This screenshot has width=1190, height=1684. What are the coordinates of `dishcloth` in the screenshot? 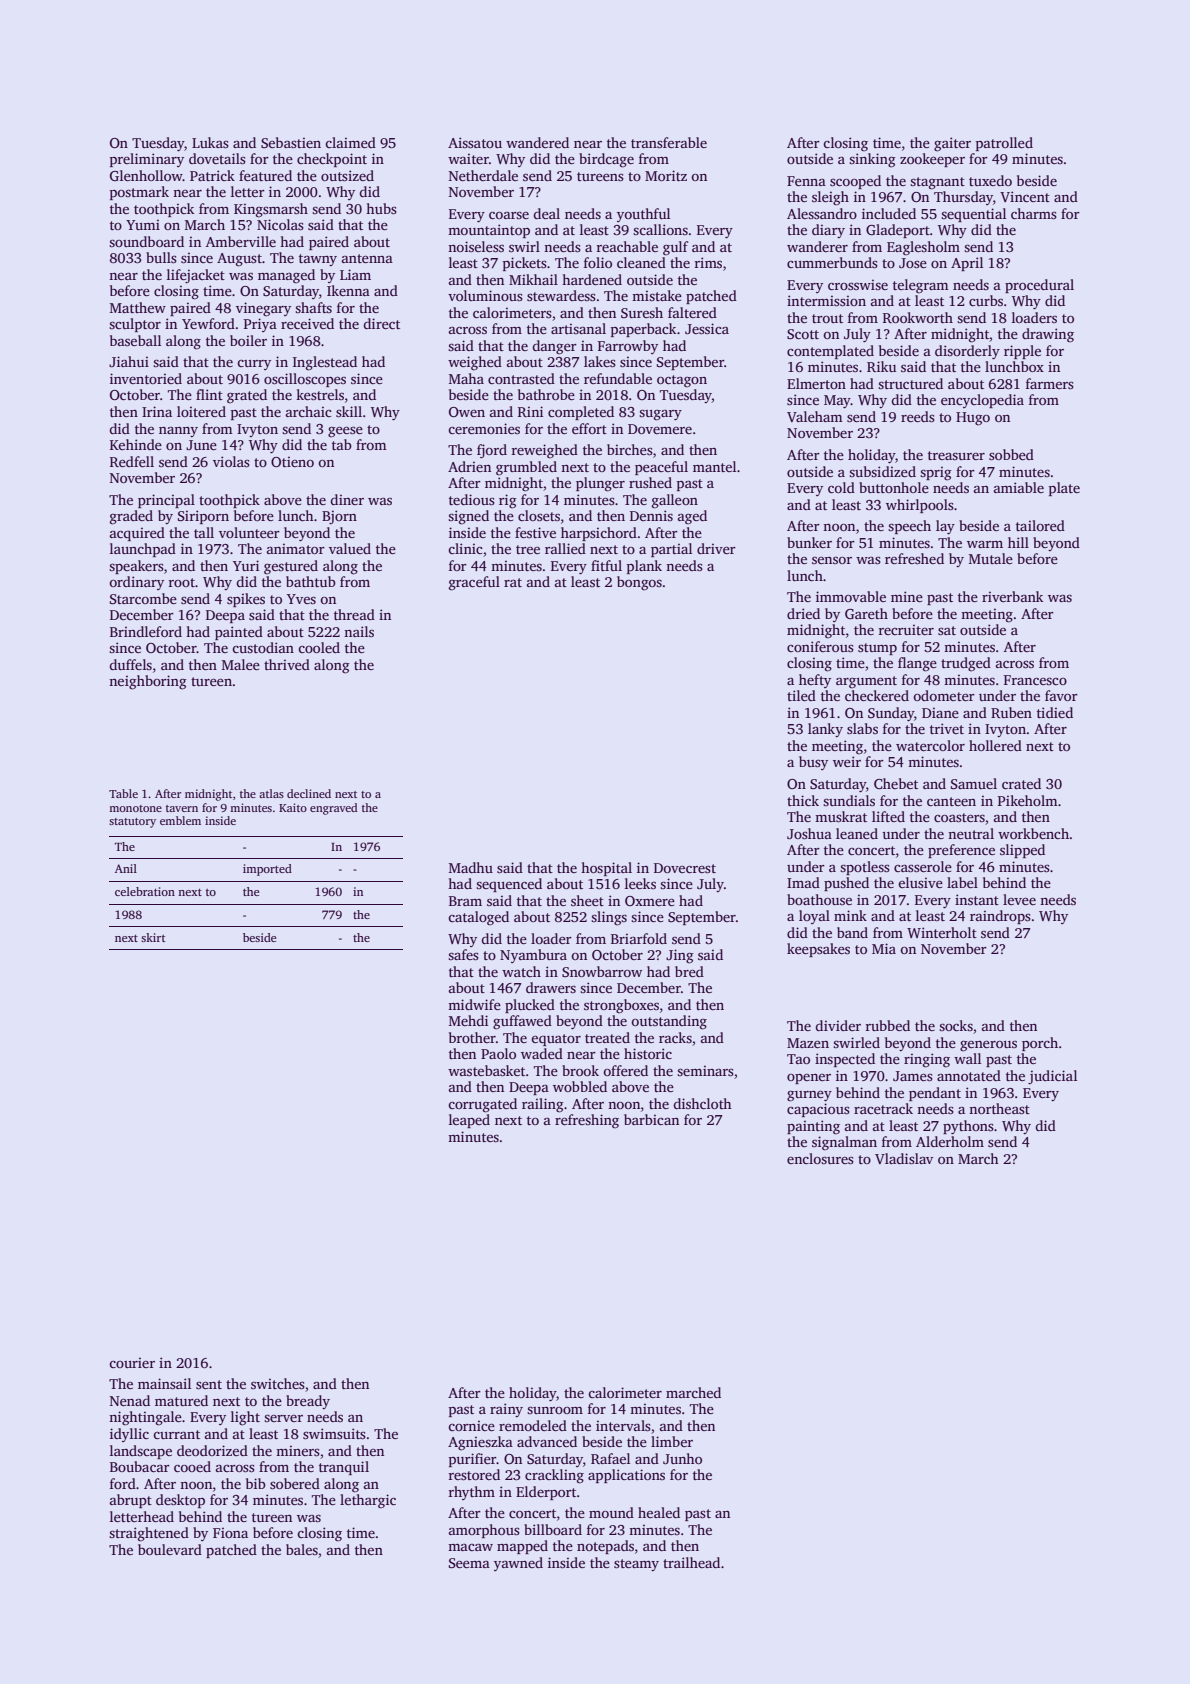 It's located at (702, 1103).
